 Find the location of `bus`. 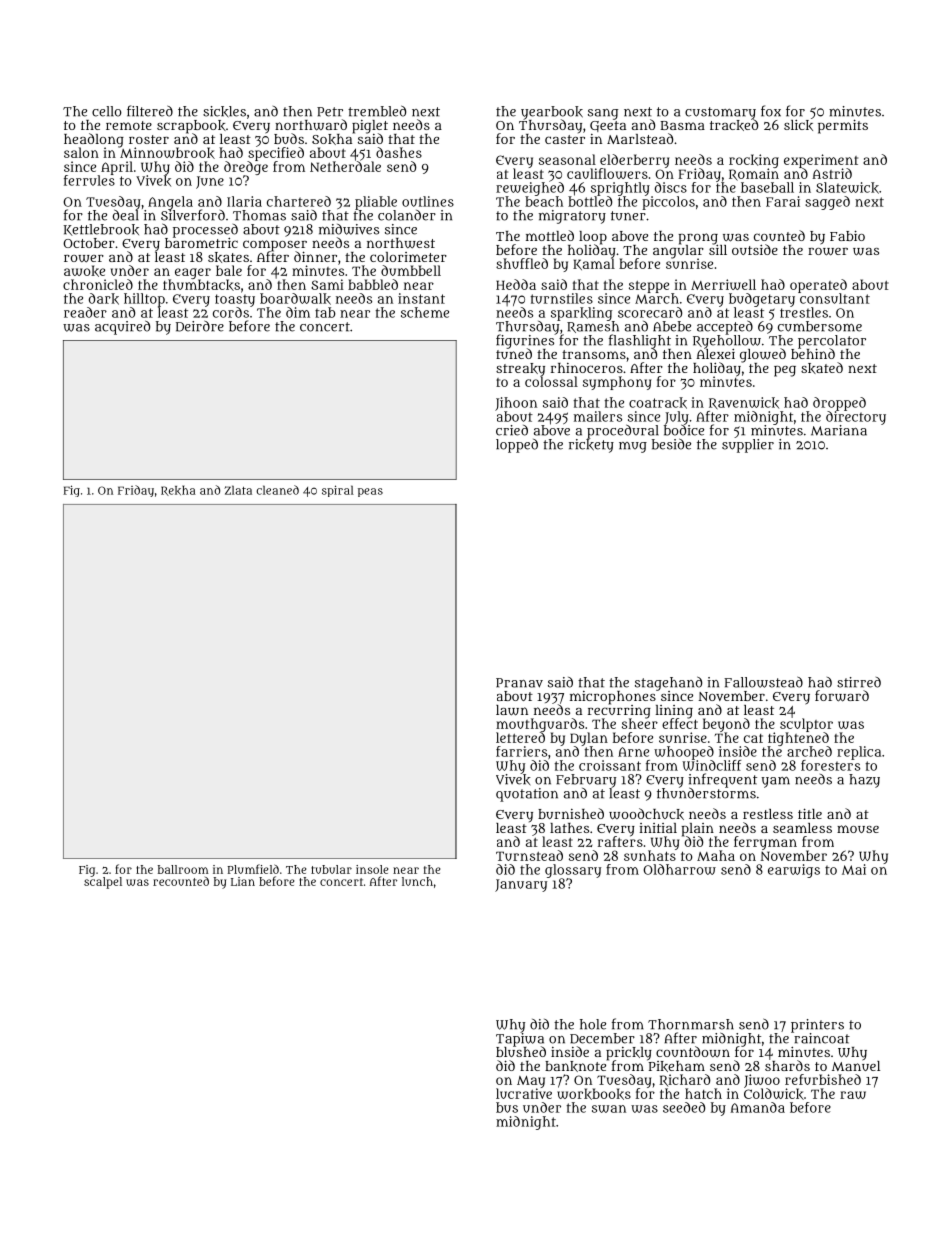

bus is located at coordinates (507, 1107).
